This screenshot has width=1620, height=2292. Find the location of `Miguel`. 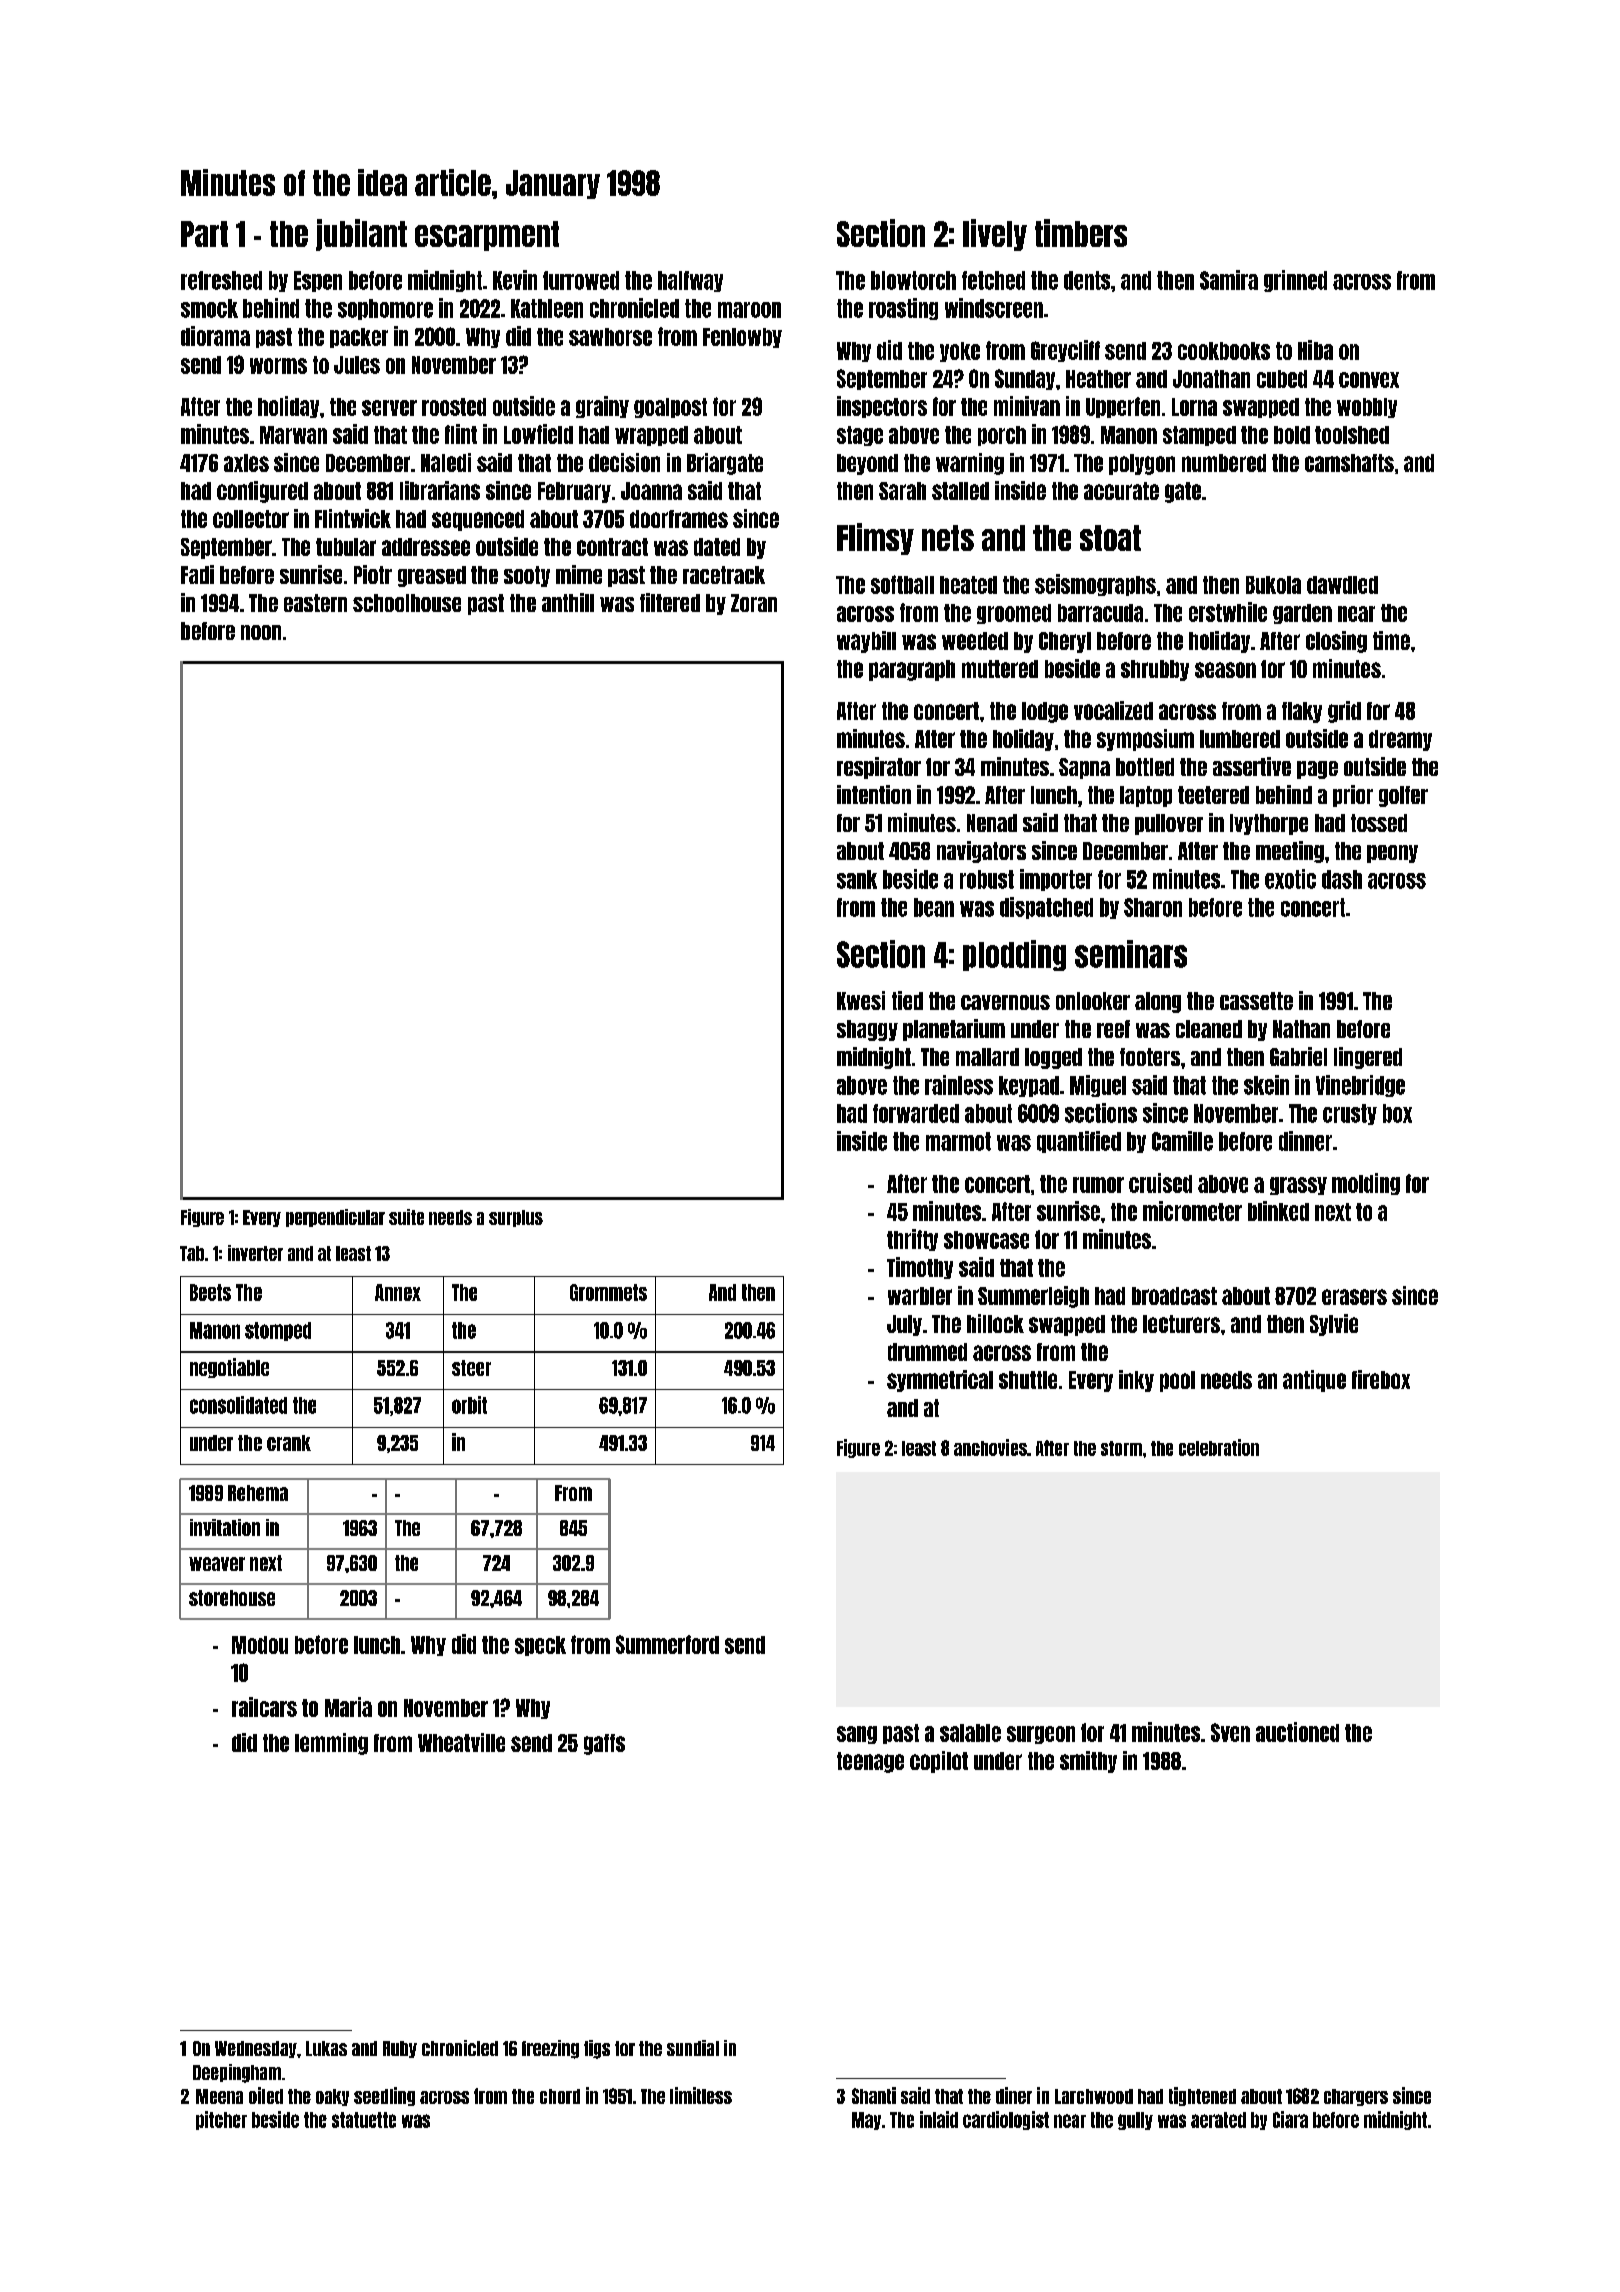

Miguel is located at coordinates (1098, 1086).
